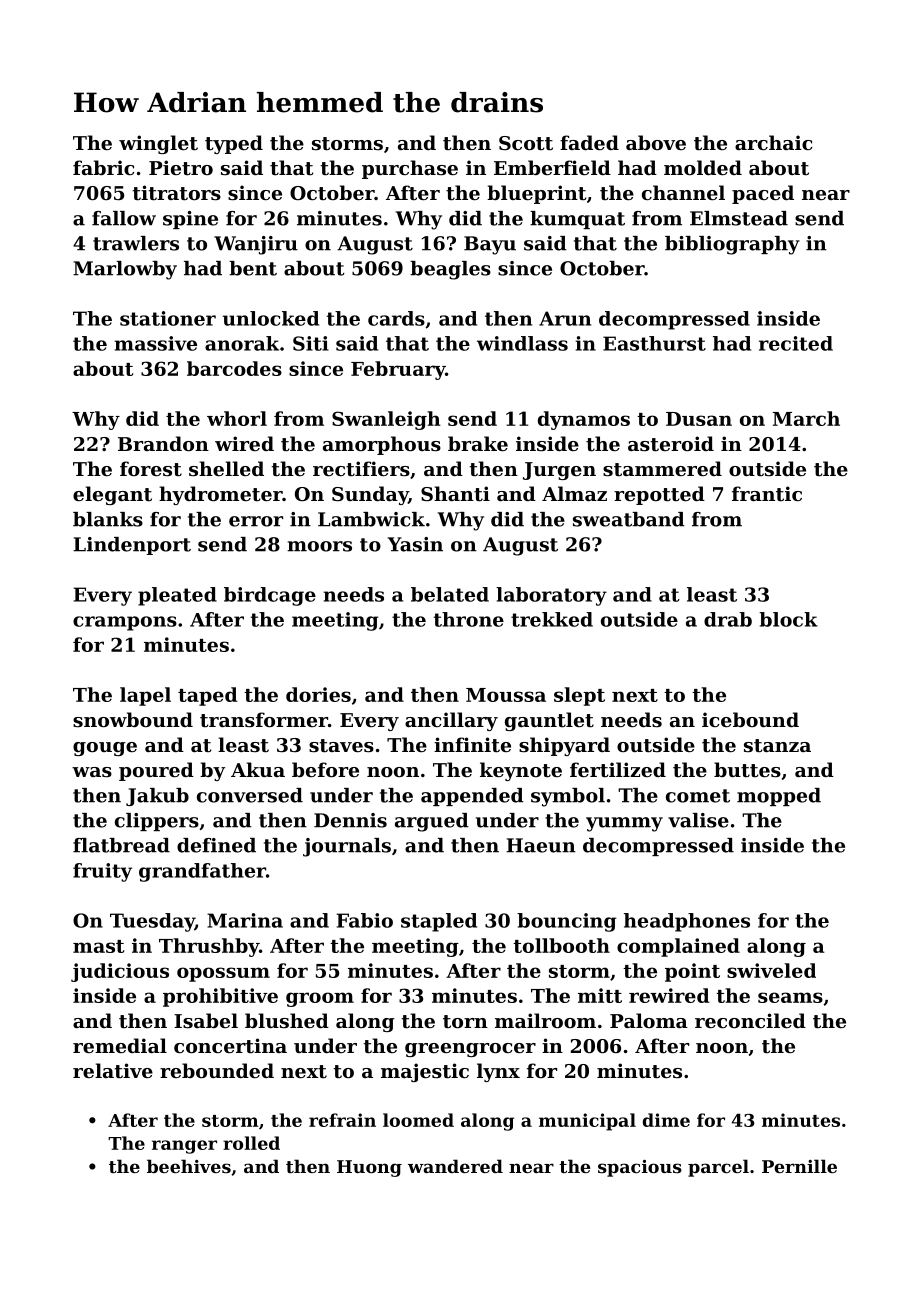  I want to click on Scott, so click(526, 143).
